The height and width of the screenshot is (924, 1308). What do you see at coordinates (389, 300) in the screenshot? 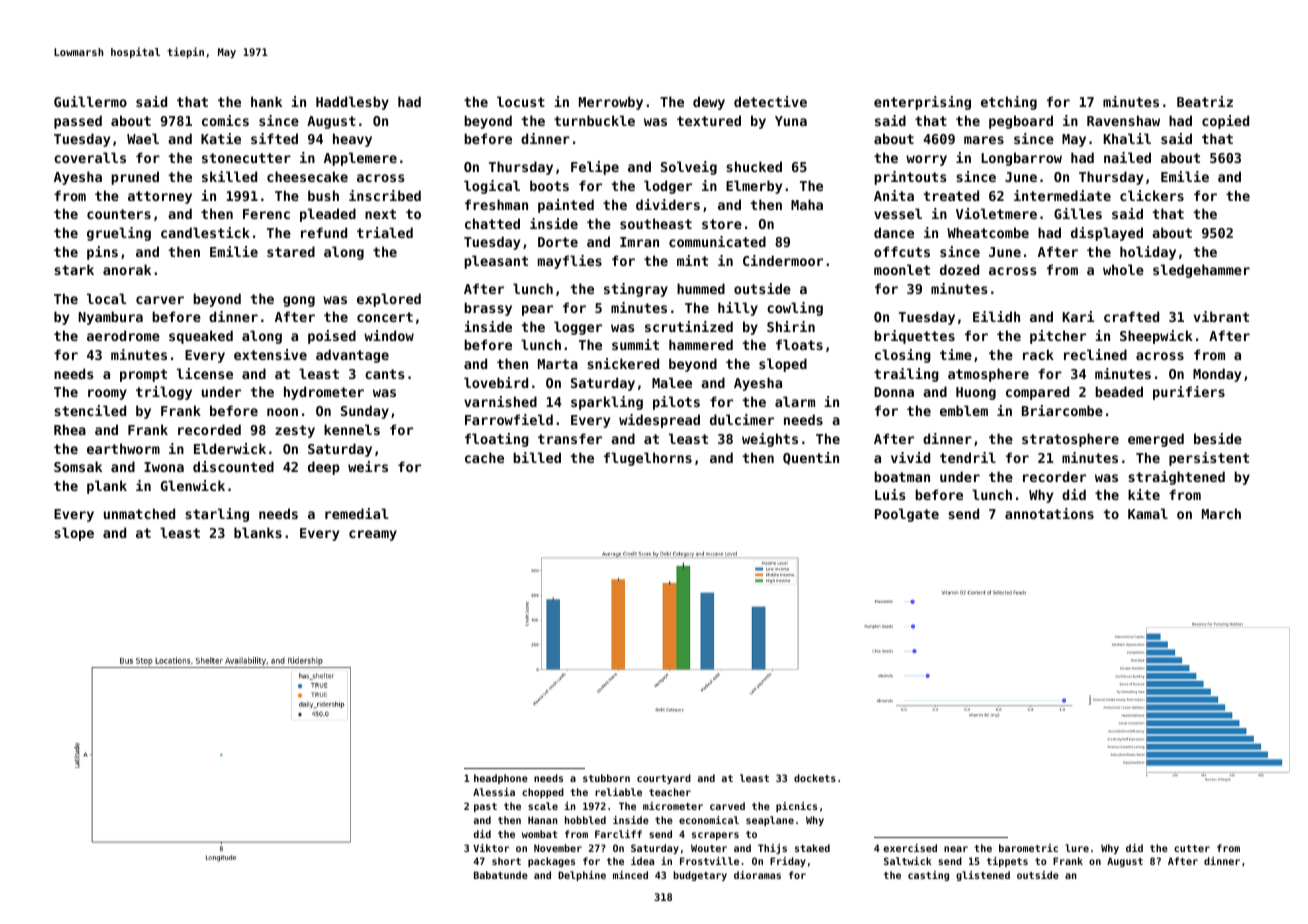
I see `explored` at bounding box center [389, 300].
